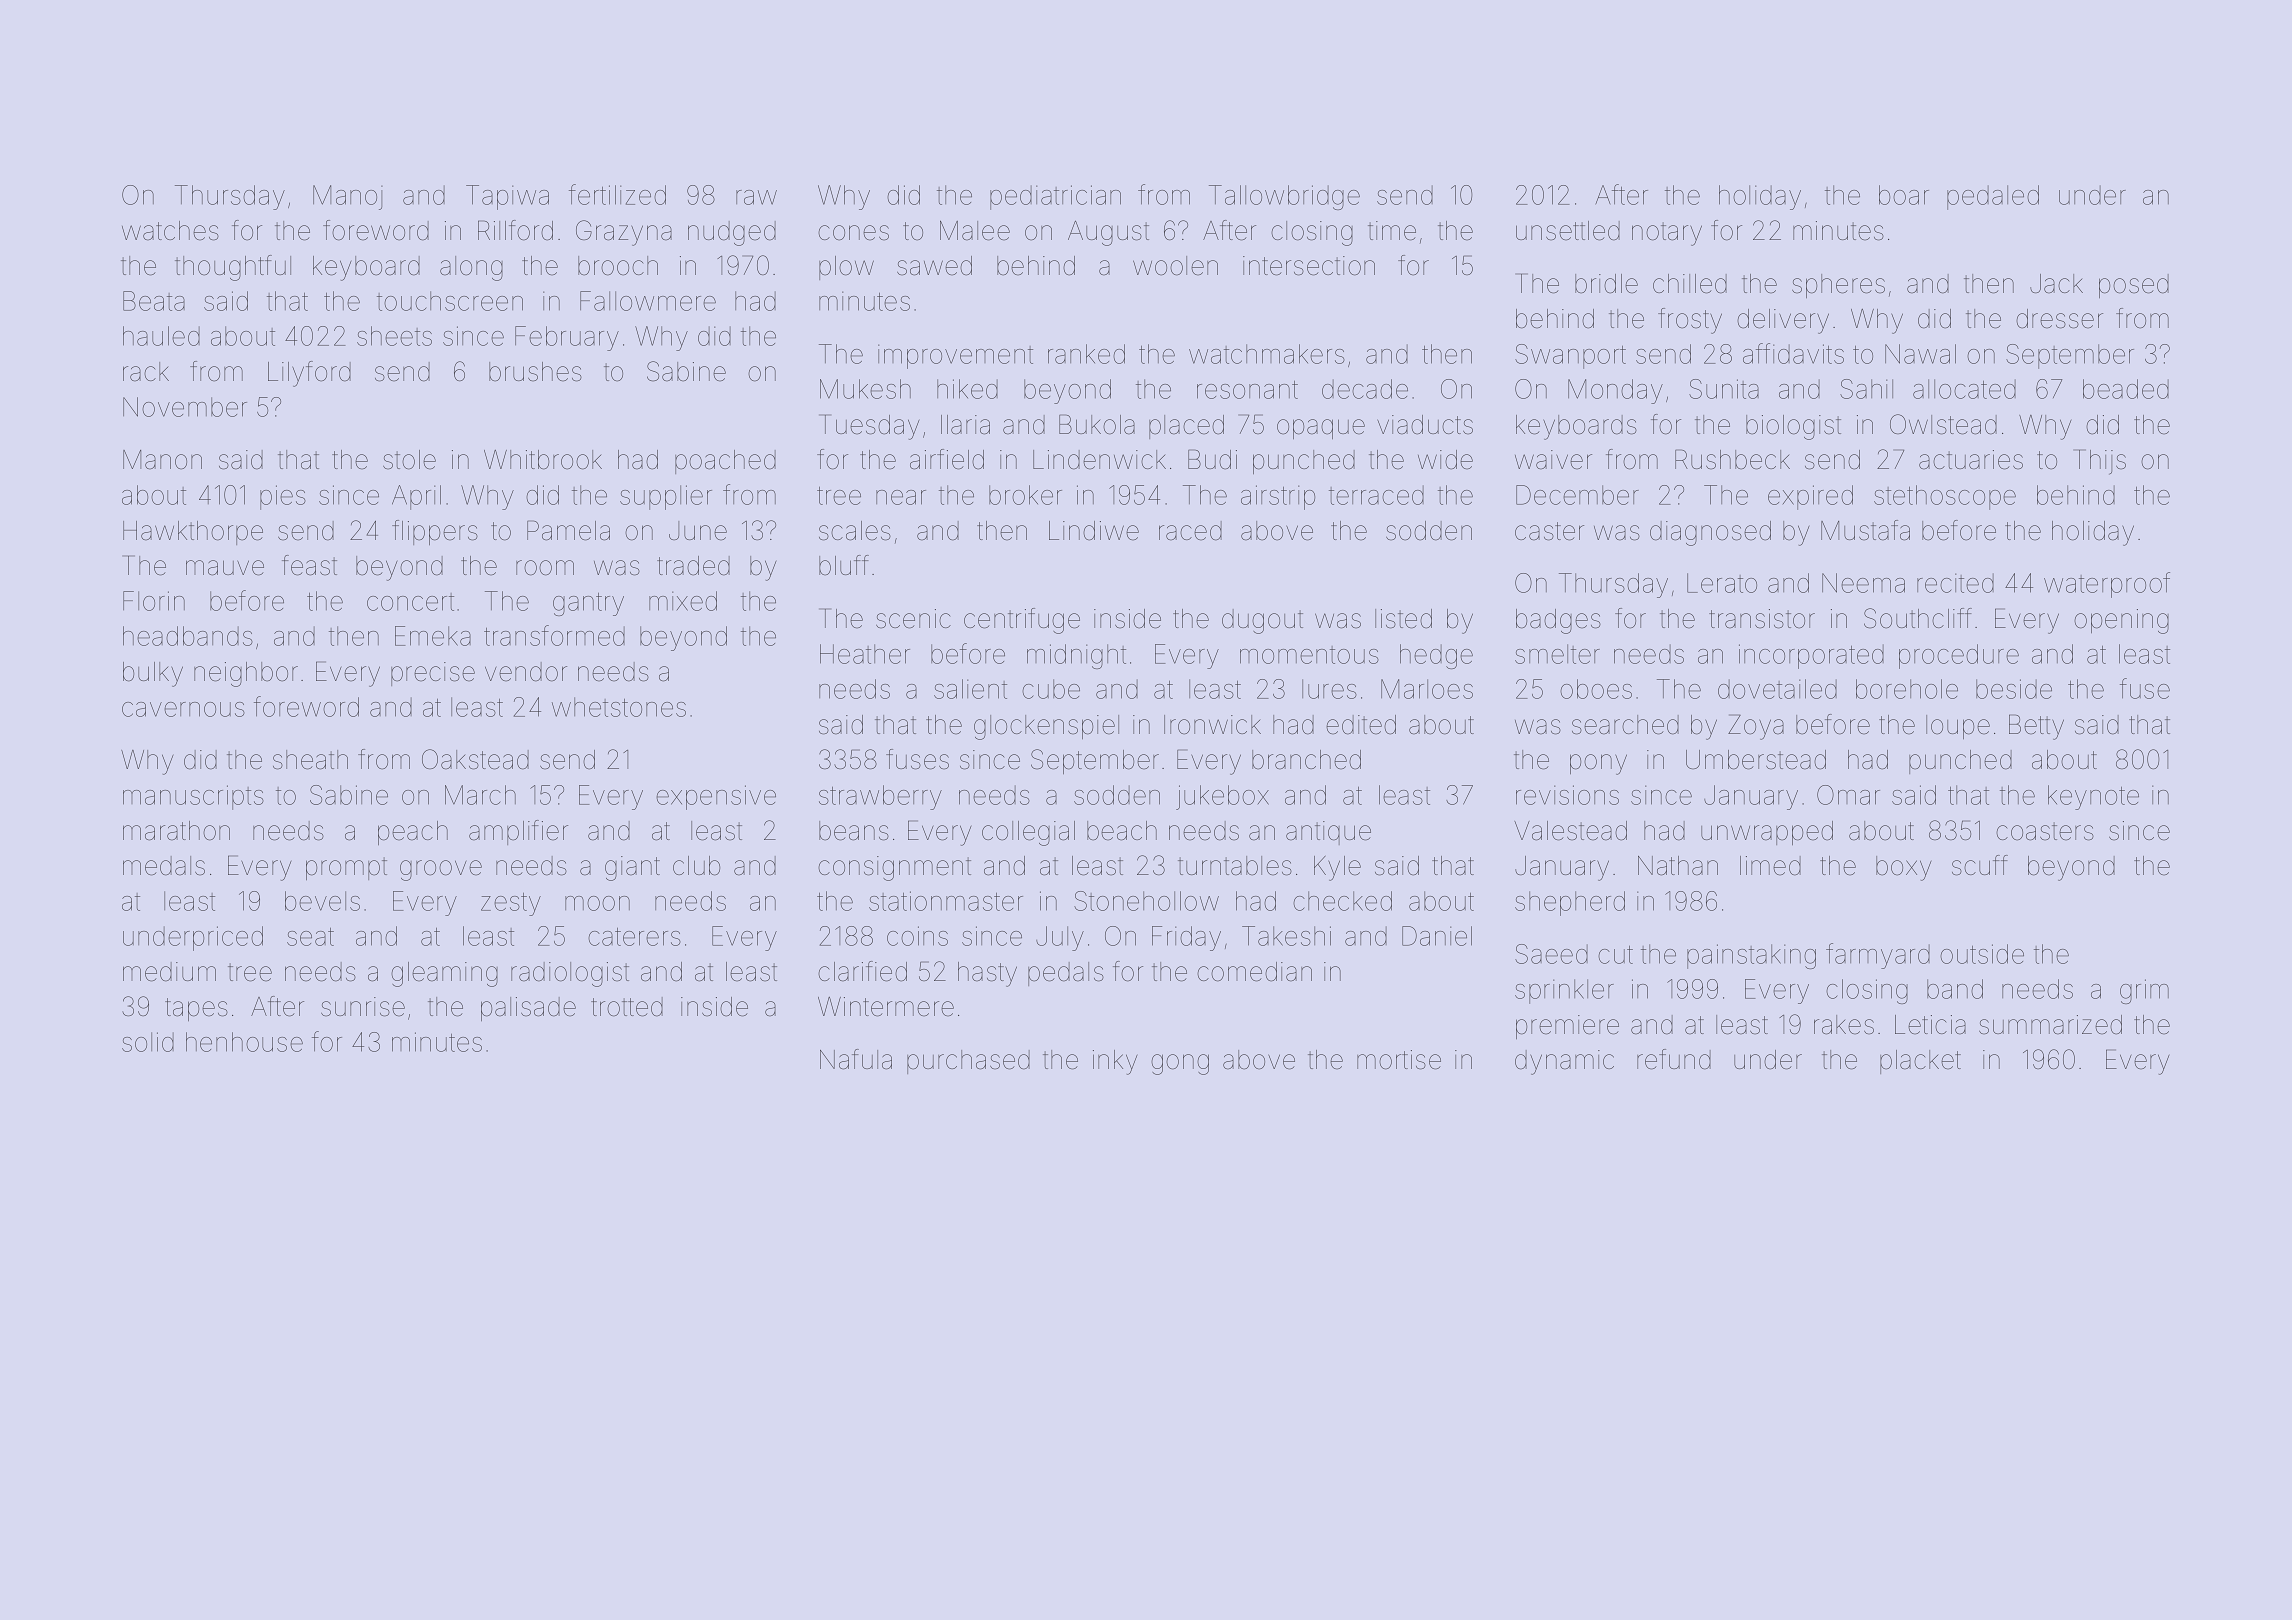 The width and height of the screenshot is (2292, 1620). Describe the element at coordinates (1309, 266) in the screenshot. I see `intersection` at that location.
